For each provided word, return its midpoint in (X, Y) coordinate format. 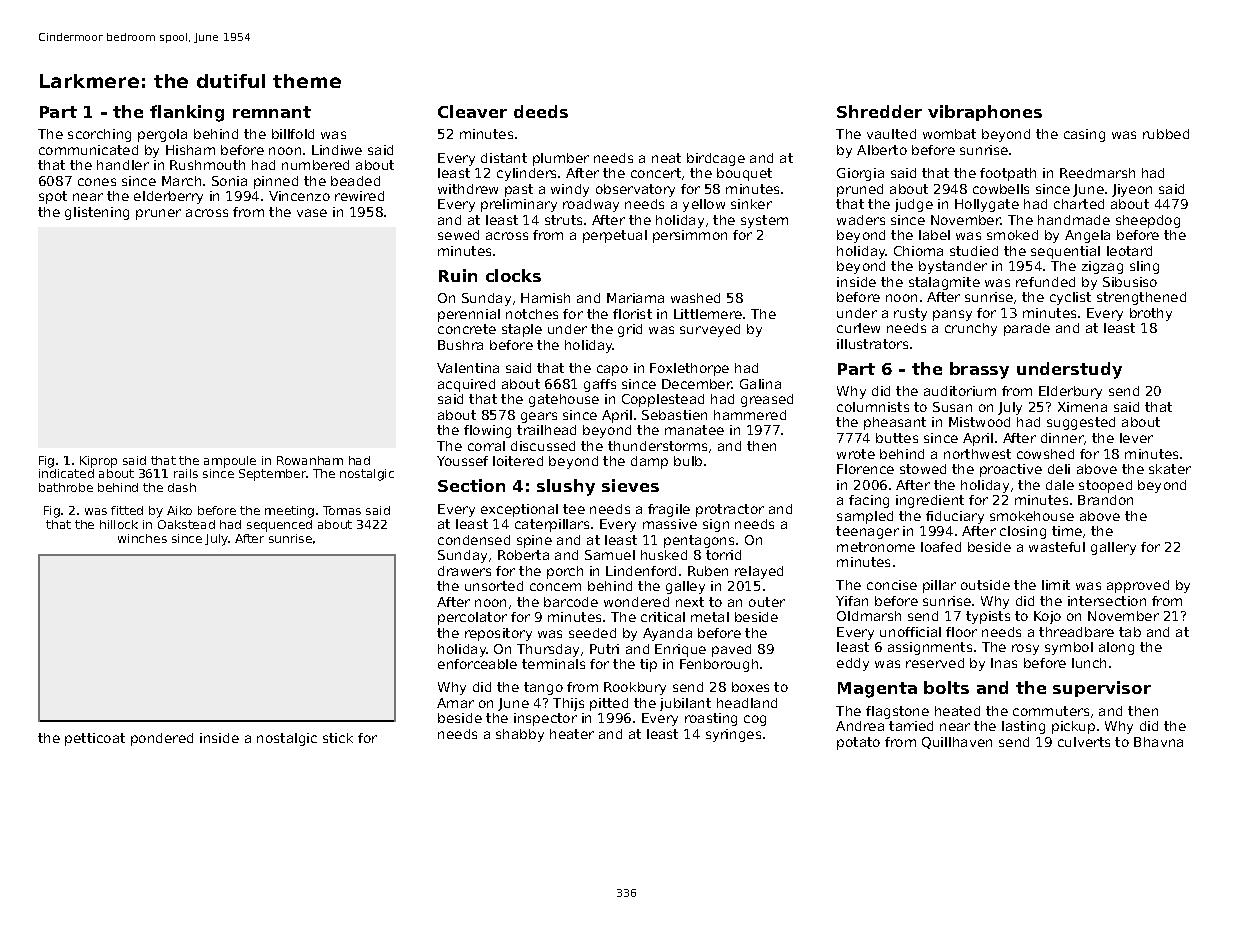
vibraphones (985, 113)
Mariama (635, 298)
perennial (469, 315)
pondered (162, 739)
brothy (1151, 314)
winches (142, 538)
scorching (99, 135)
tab (1130, 632)
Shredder (879, 111)
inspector (545, 719)
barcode (571, 602)
